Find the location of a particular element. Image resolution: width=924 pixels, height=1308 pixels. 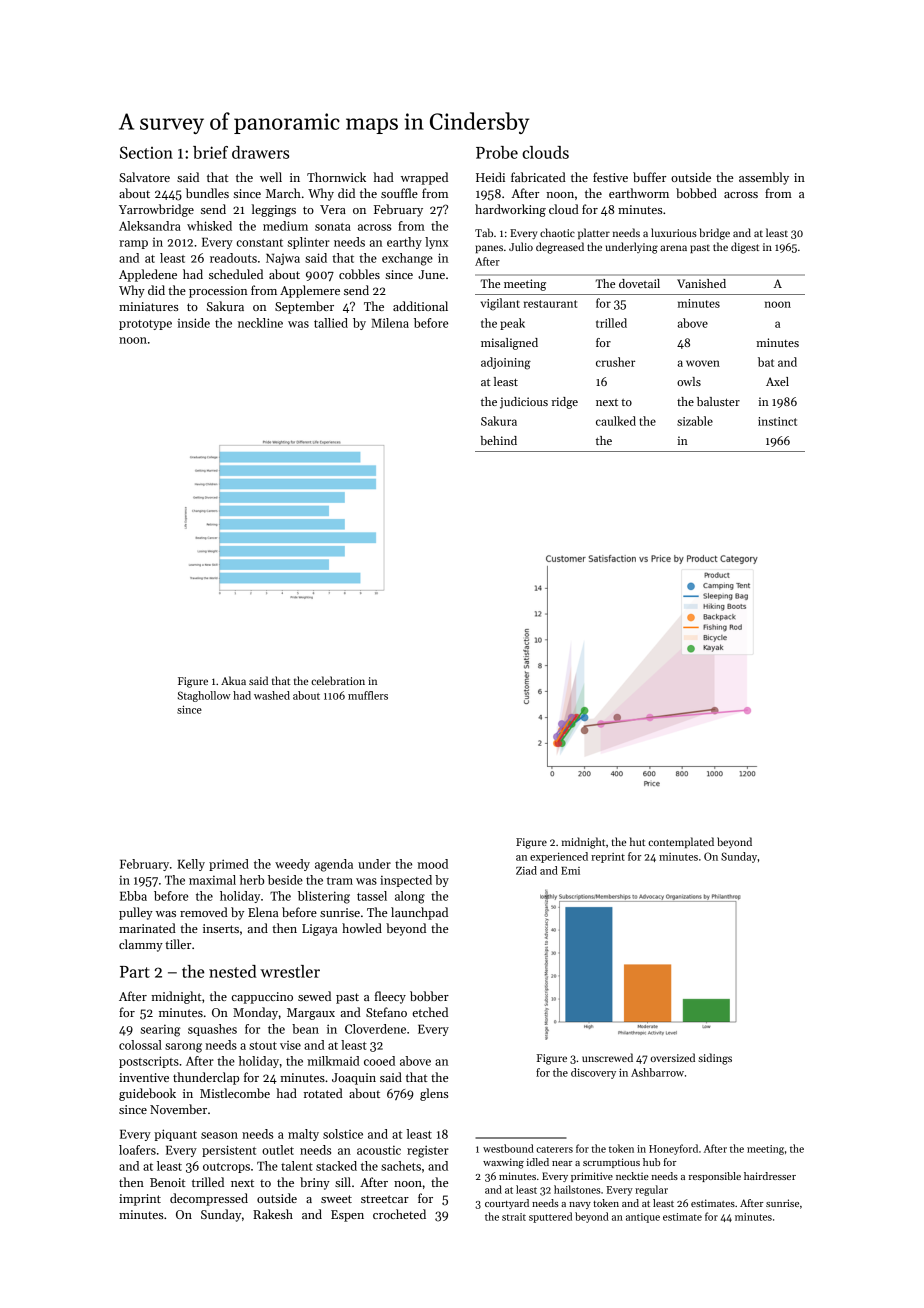

mufflers is located at coordinates (368, 695).
